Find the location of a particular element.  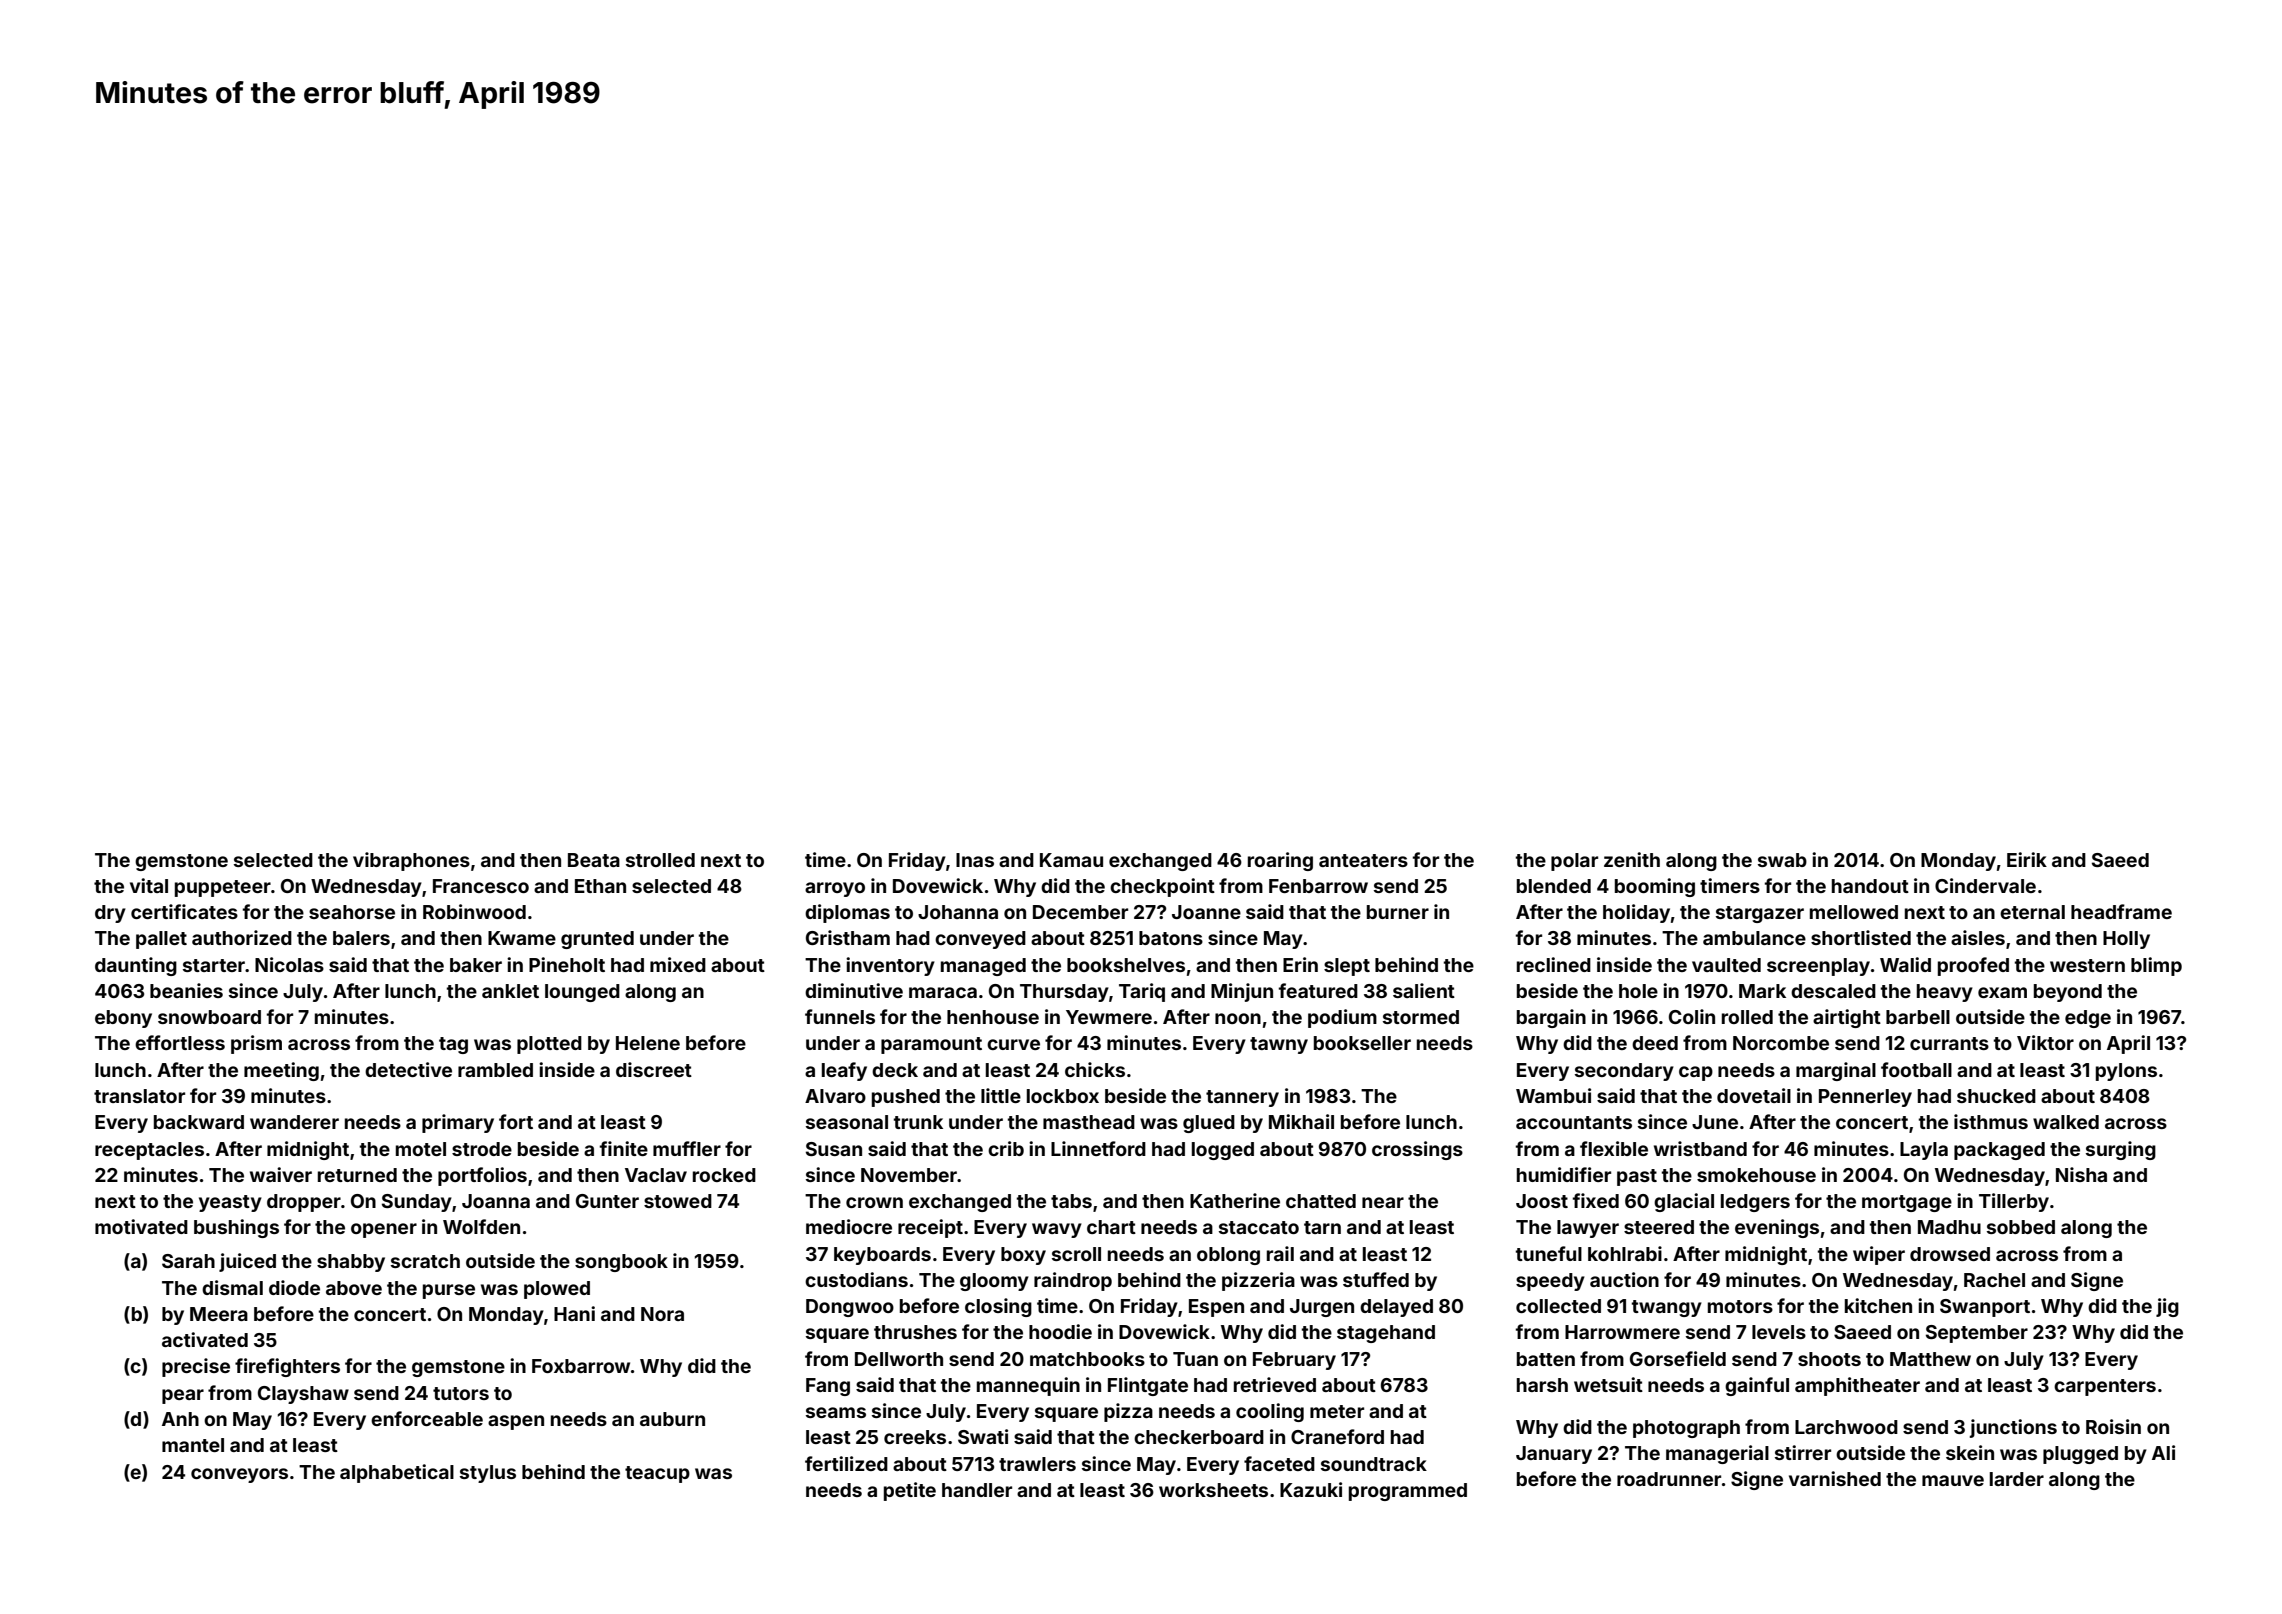

Kazuki is located at coordinates (1311, 1489).
